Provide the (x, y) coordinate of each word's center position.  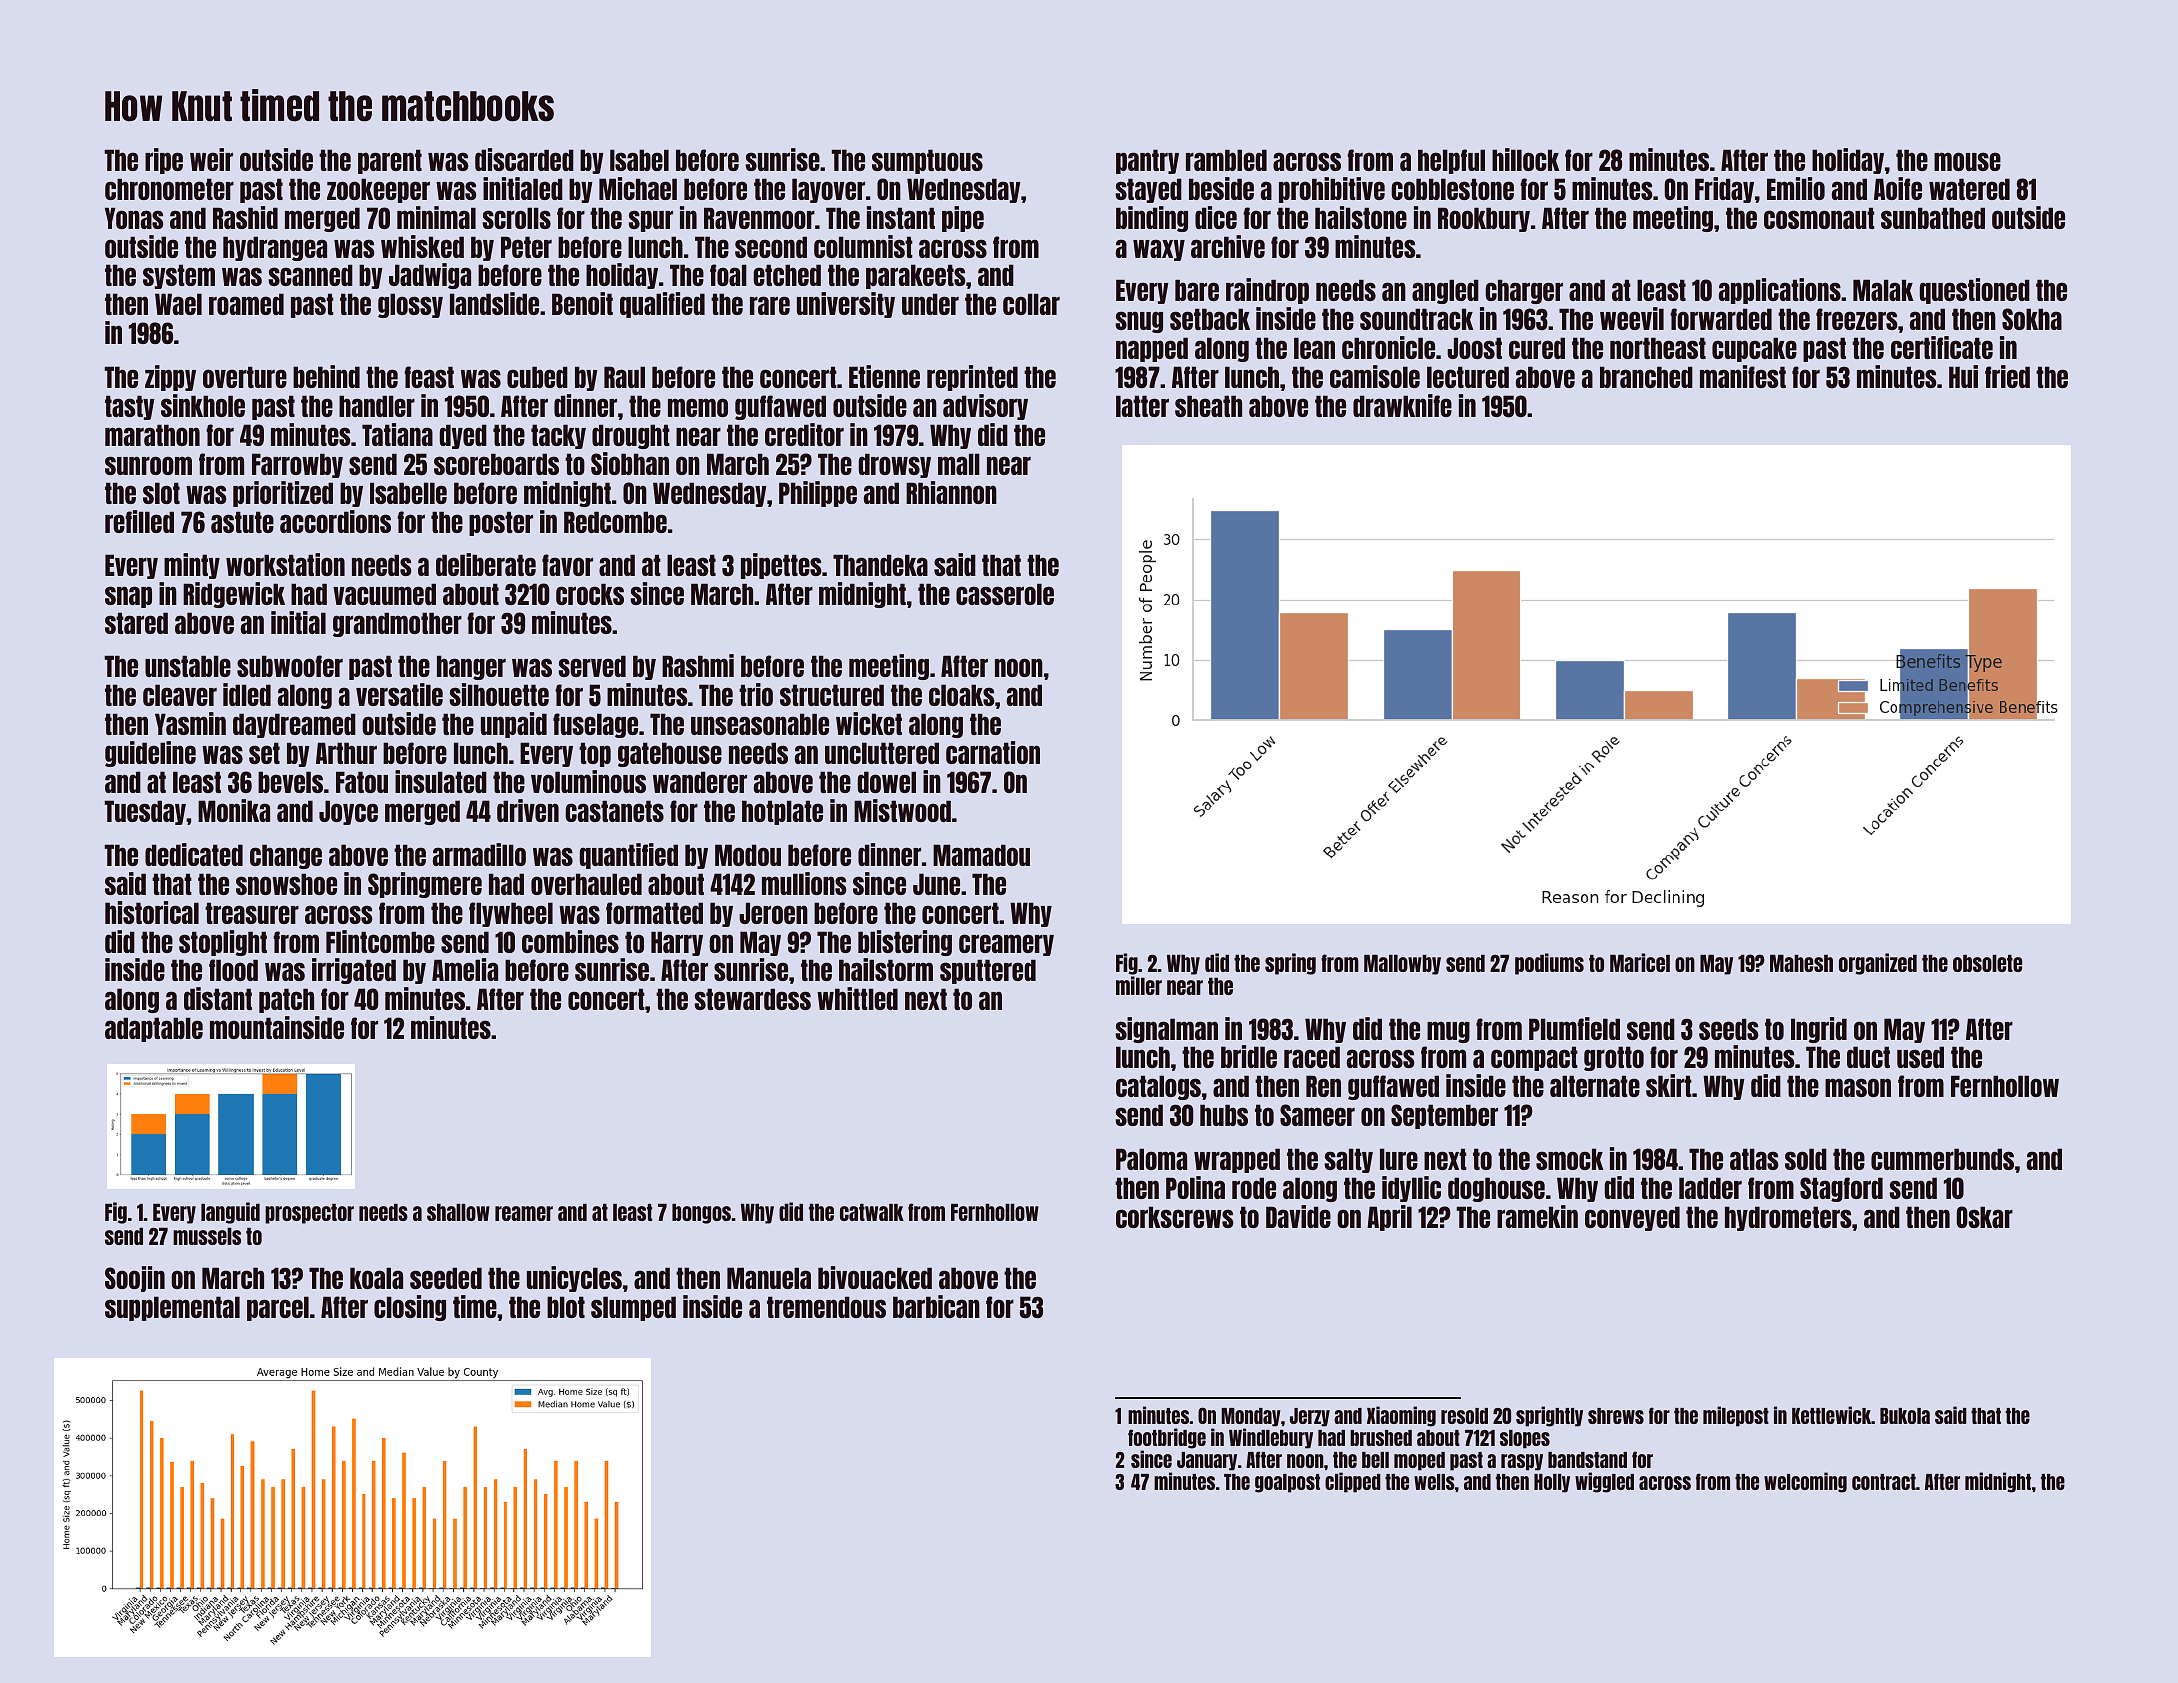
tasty (130, 407)
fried (2007, 376)
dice (1216, 217)
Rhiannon (951, 492)
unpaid (514, 725)
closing (410, 1308)
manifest (1743, 376)
